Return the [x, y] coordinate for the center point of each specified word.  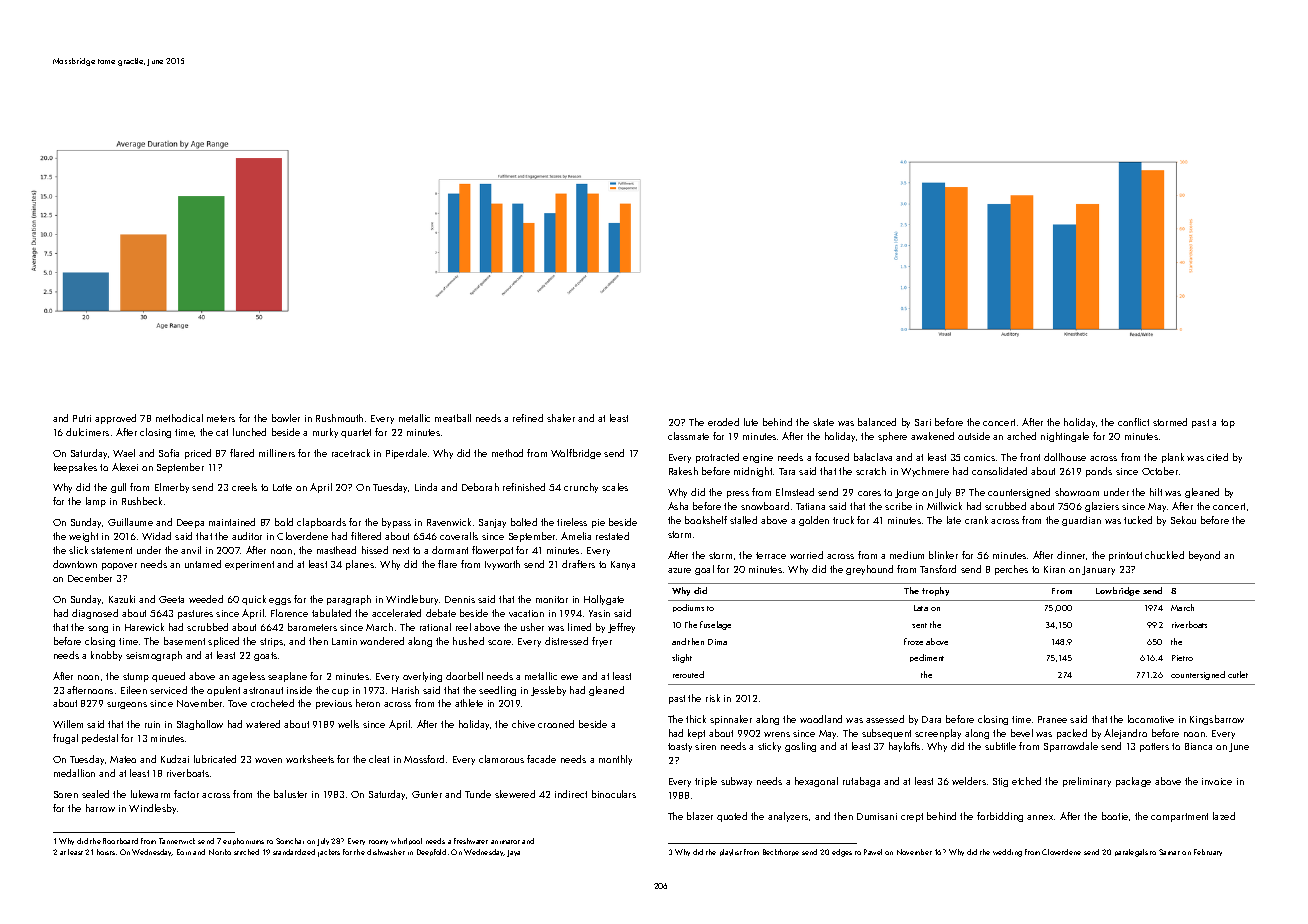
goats [265, 656]
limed [579, 627]
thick [696, 719]
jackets [329, 853]
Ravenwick [449, 522]
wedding [1007, 853]
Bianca [1198, 746]
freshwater [471, 841]
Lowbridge [1118, 591]
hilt [1156, 492]
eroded [723, 422]
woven [268, 760]
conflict [1133, 422]
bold [284, 522]
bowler [286, 418]
